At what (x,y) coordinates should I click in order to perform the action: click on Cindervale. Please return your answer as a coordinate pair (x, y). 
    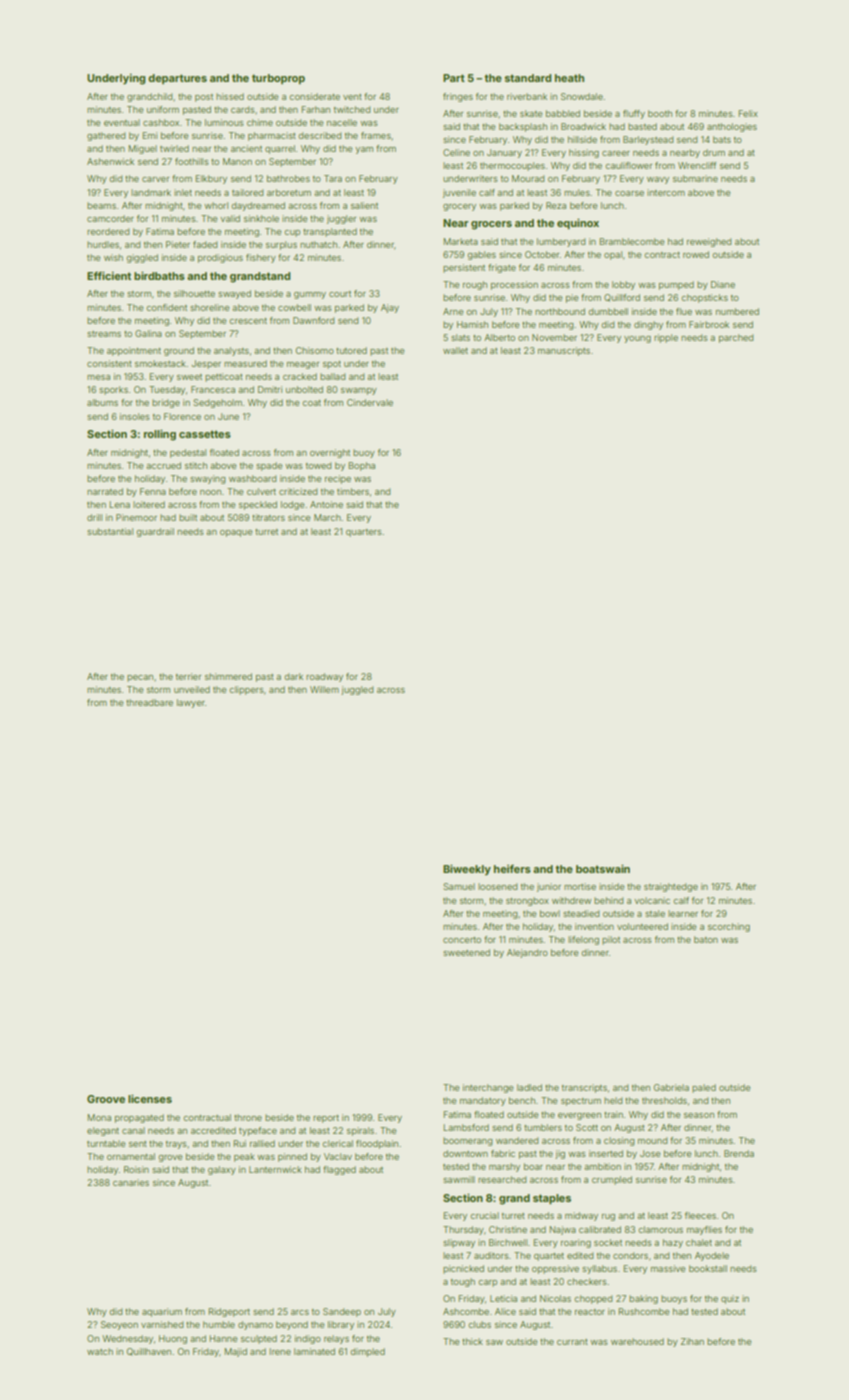
    Looking at the image, I should click on (370, 402).
